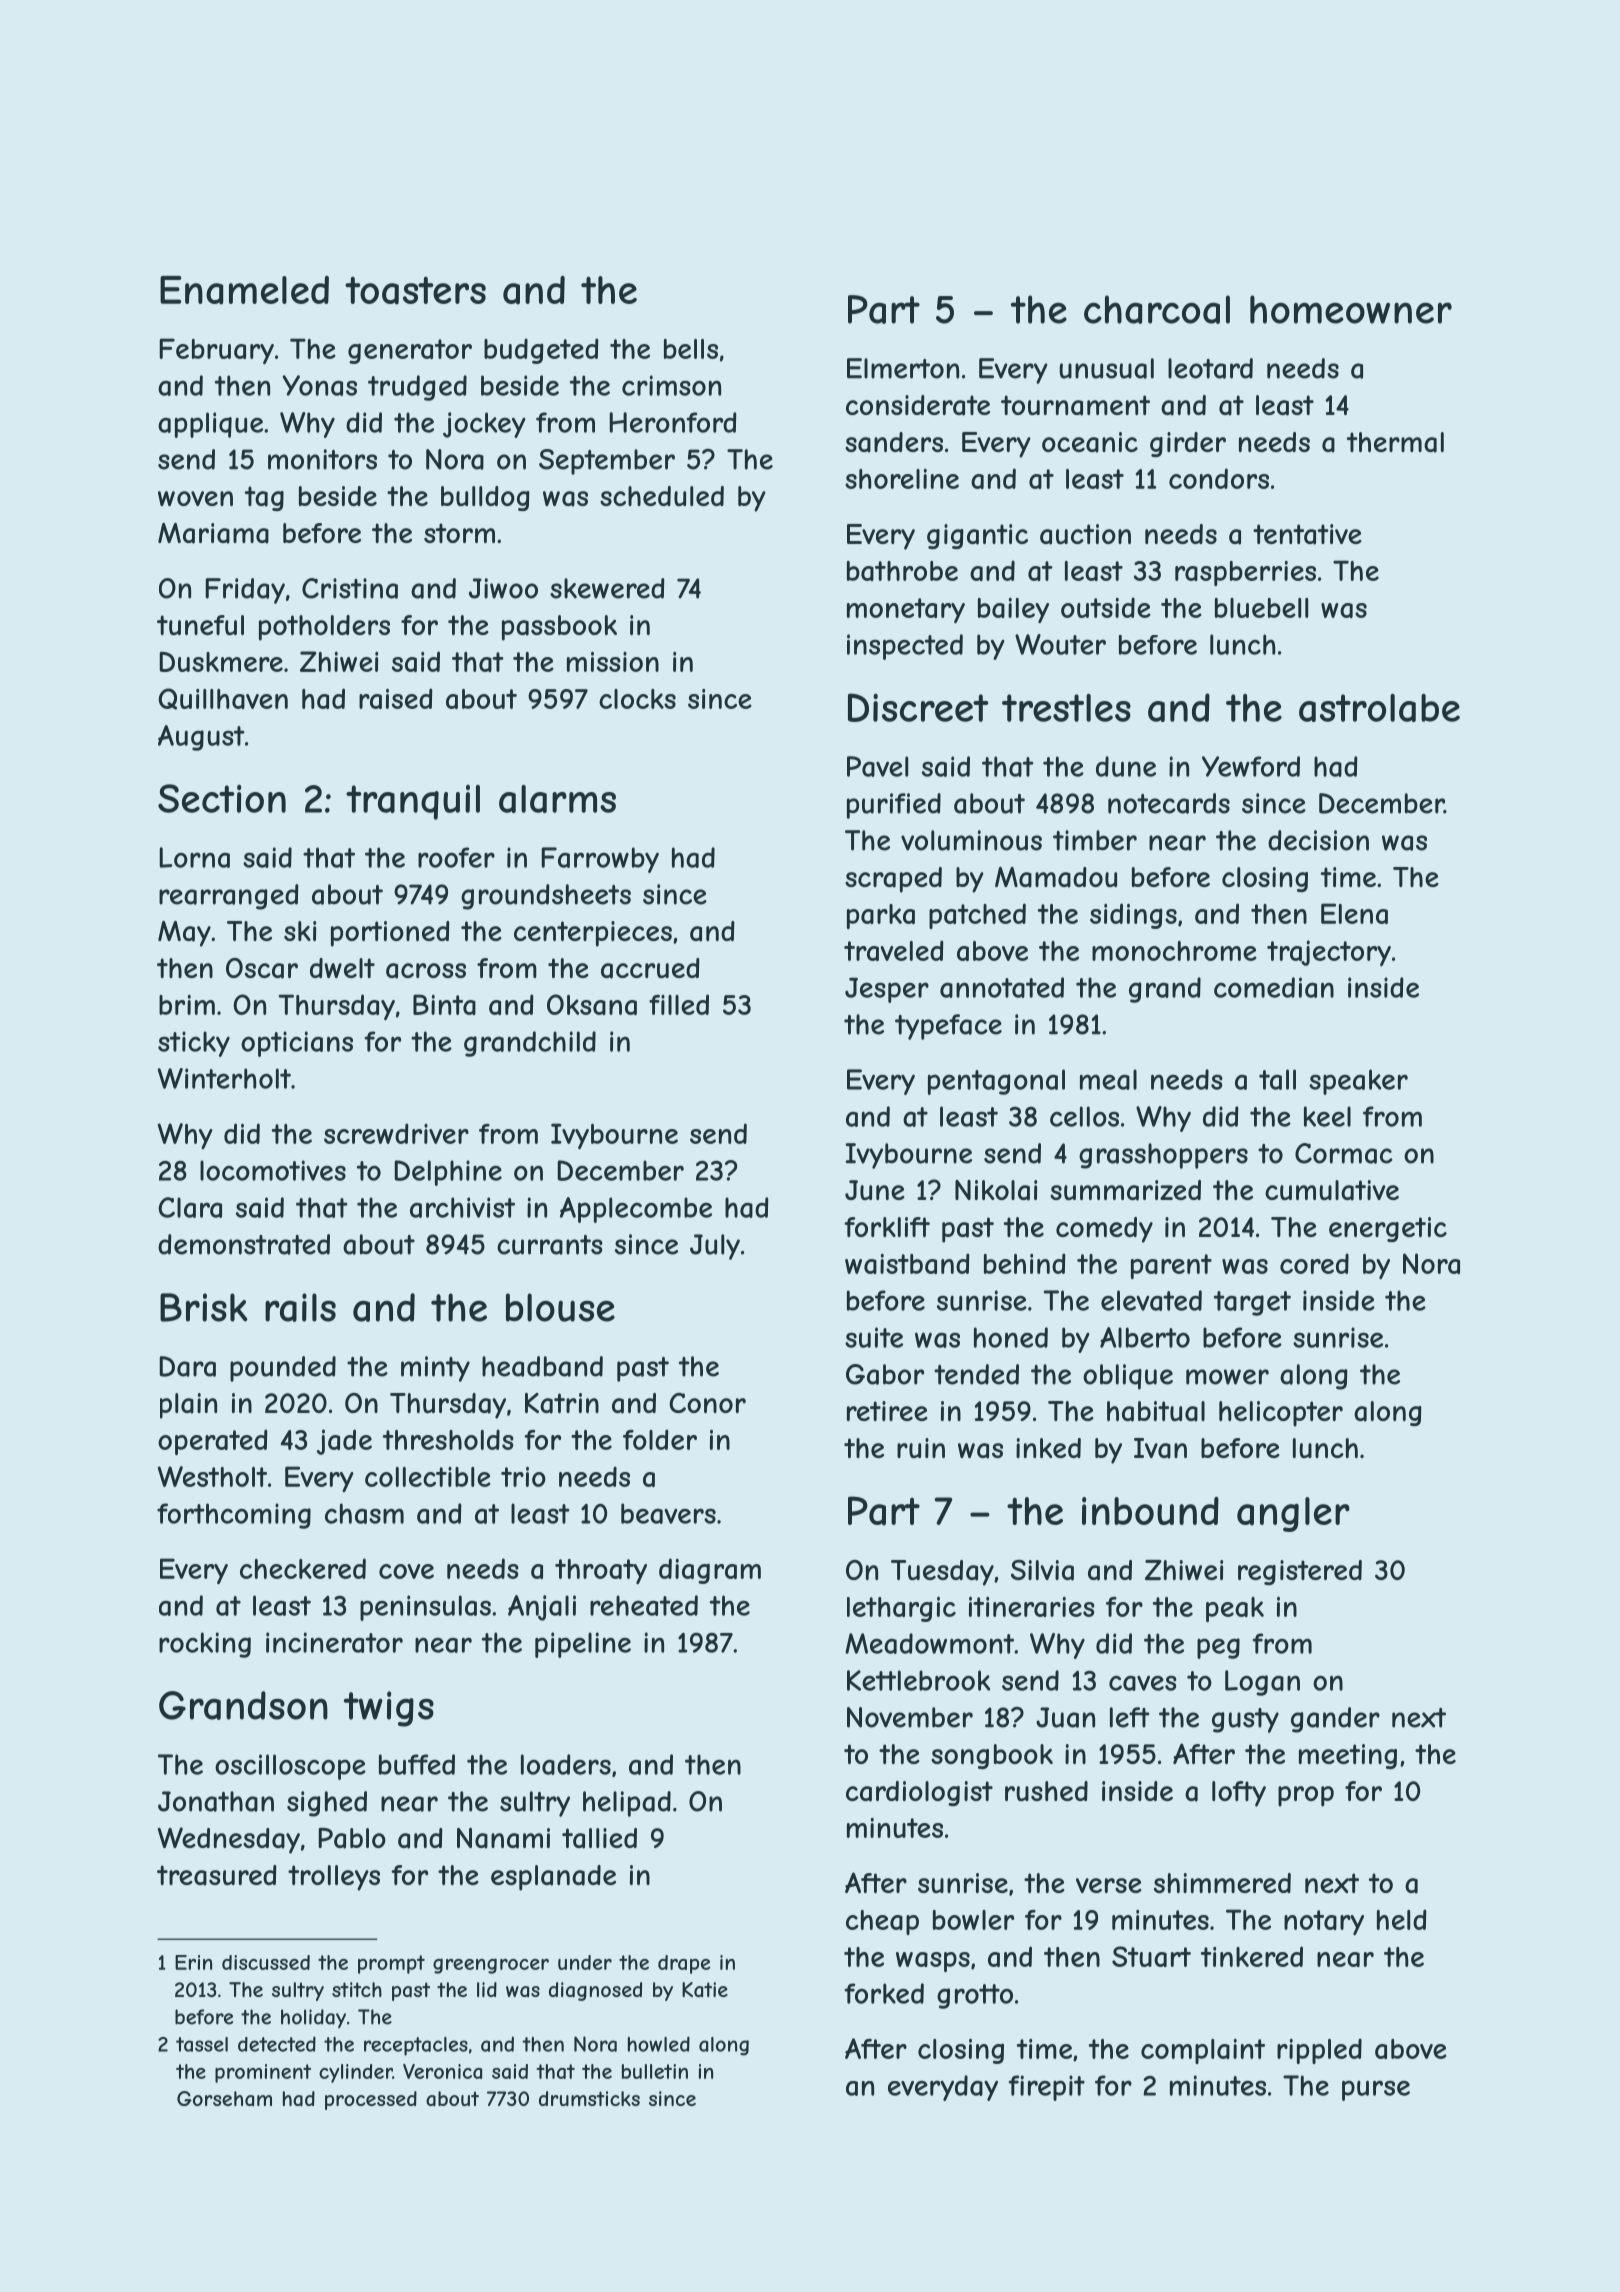 The width and height of the image is (1620, 2292). I want to click on tentative, so click(1307, 534).
